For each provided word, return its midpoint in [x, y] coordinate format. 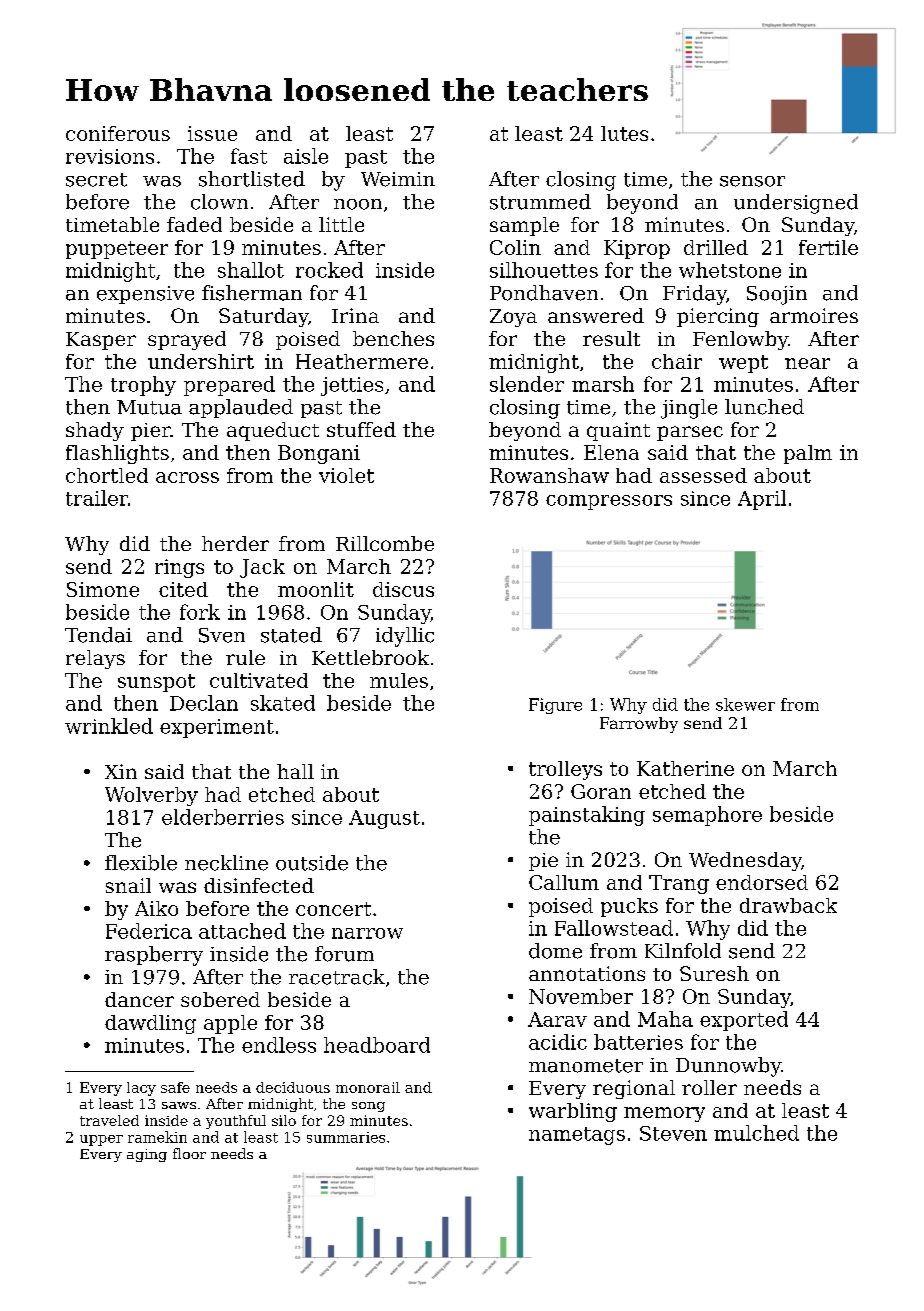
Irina [355, 315]
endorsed [762, 882]
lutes [624, 133]
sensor [752, 181]
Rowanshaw [549, 475]
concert [333, 909]
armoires [814, 315]
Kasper [101, 341]
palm [808, 454]
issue [212, 133]
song [368, 1107]
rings [179, 568]
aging [147, 1155]
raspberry [154, 956]
